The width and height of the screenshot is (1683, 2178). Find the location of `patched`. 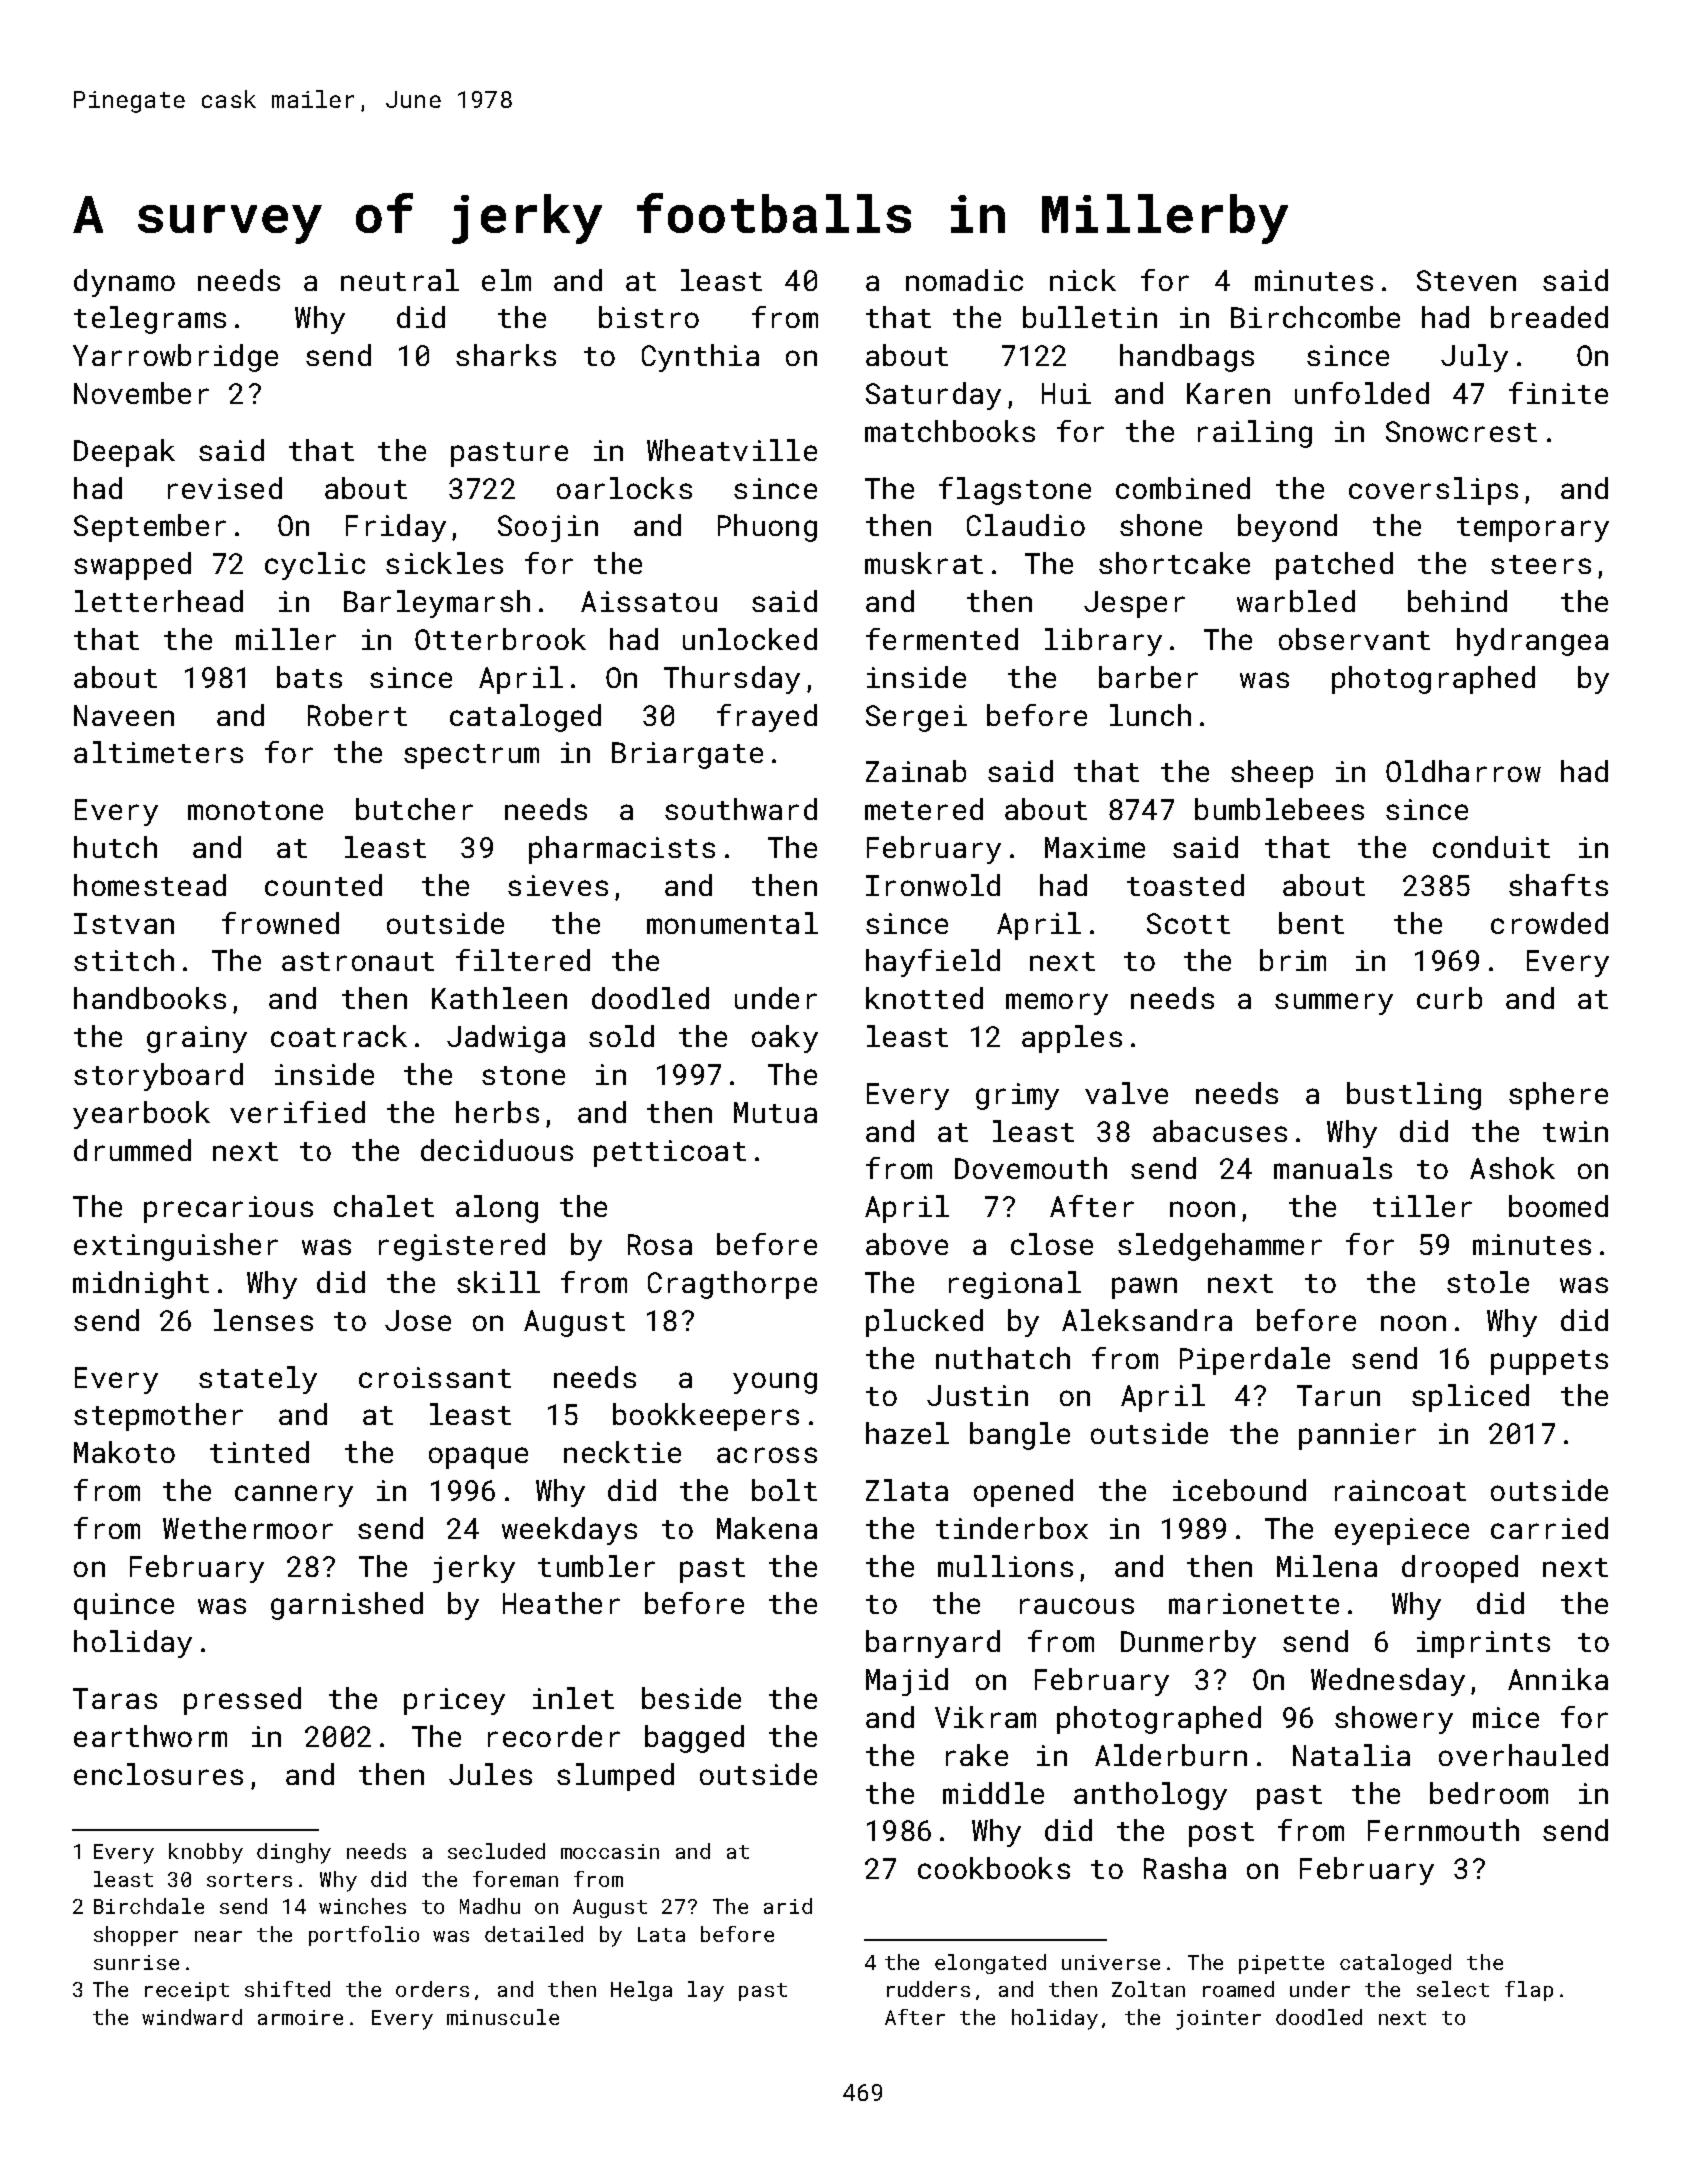

patched is located at coordinates (1334, 566).
